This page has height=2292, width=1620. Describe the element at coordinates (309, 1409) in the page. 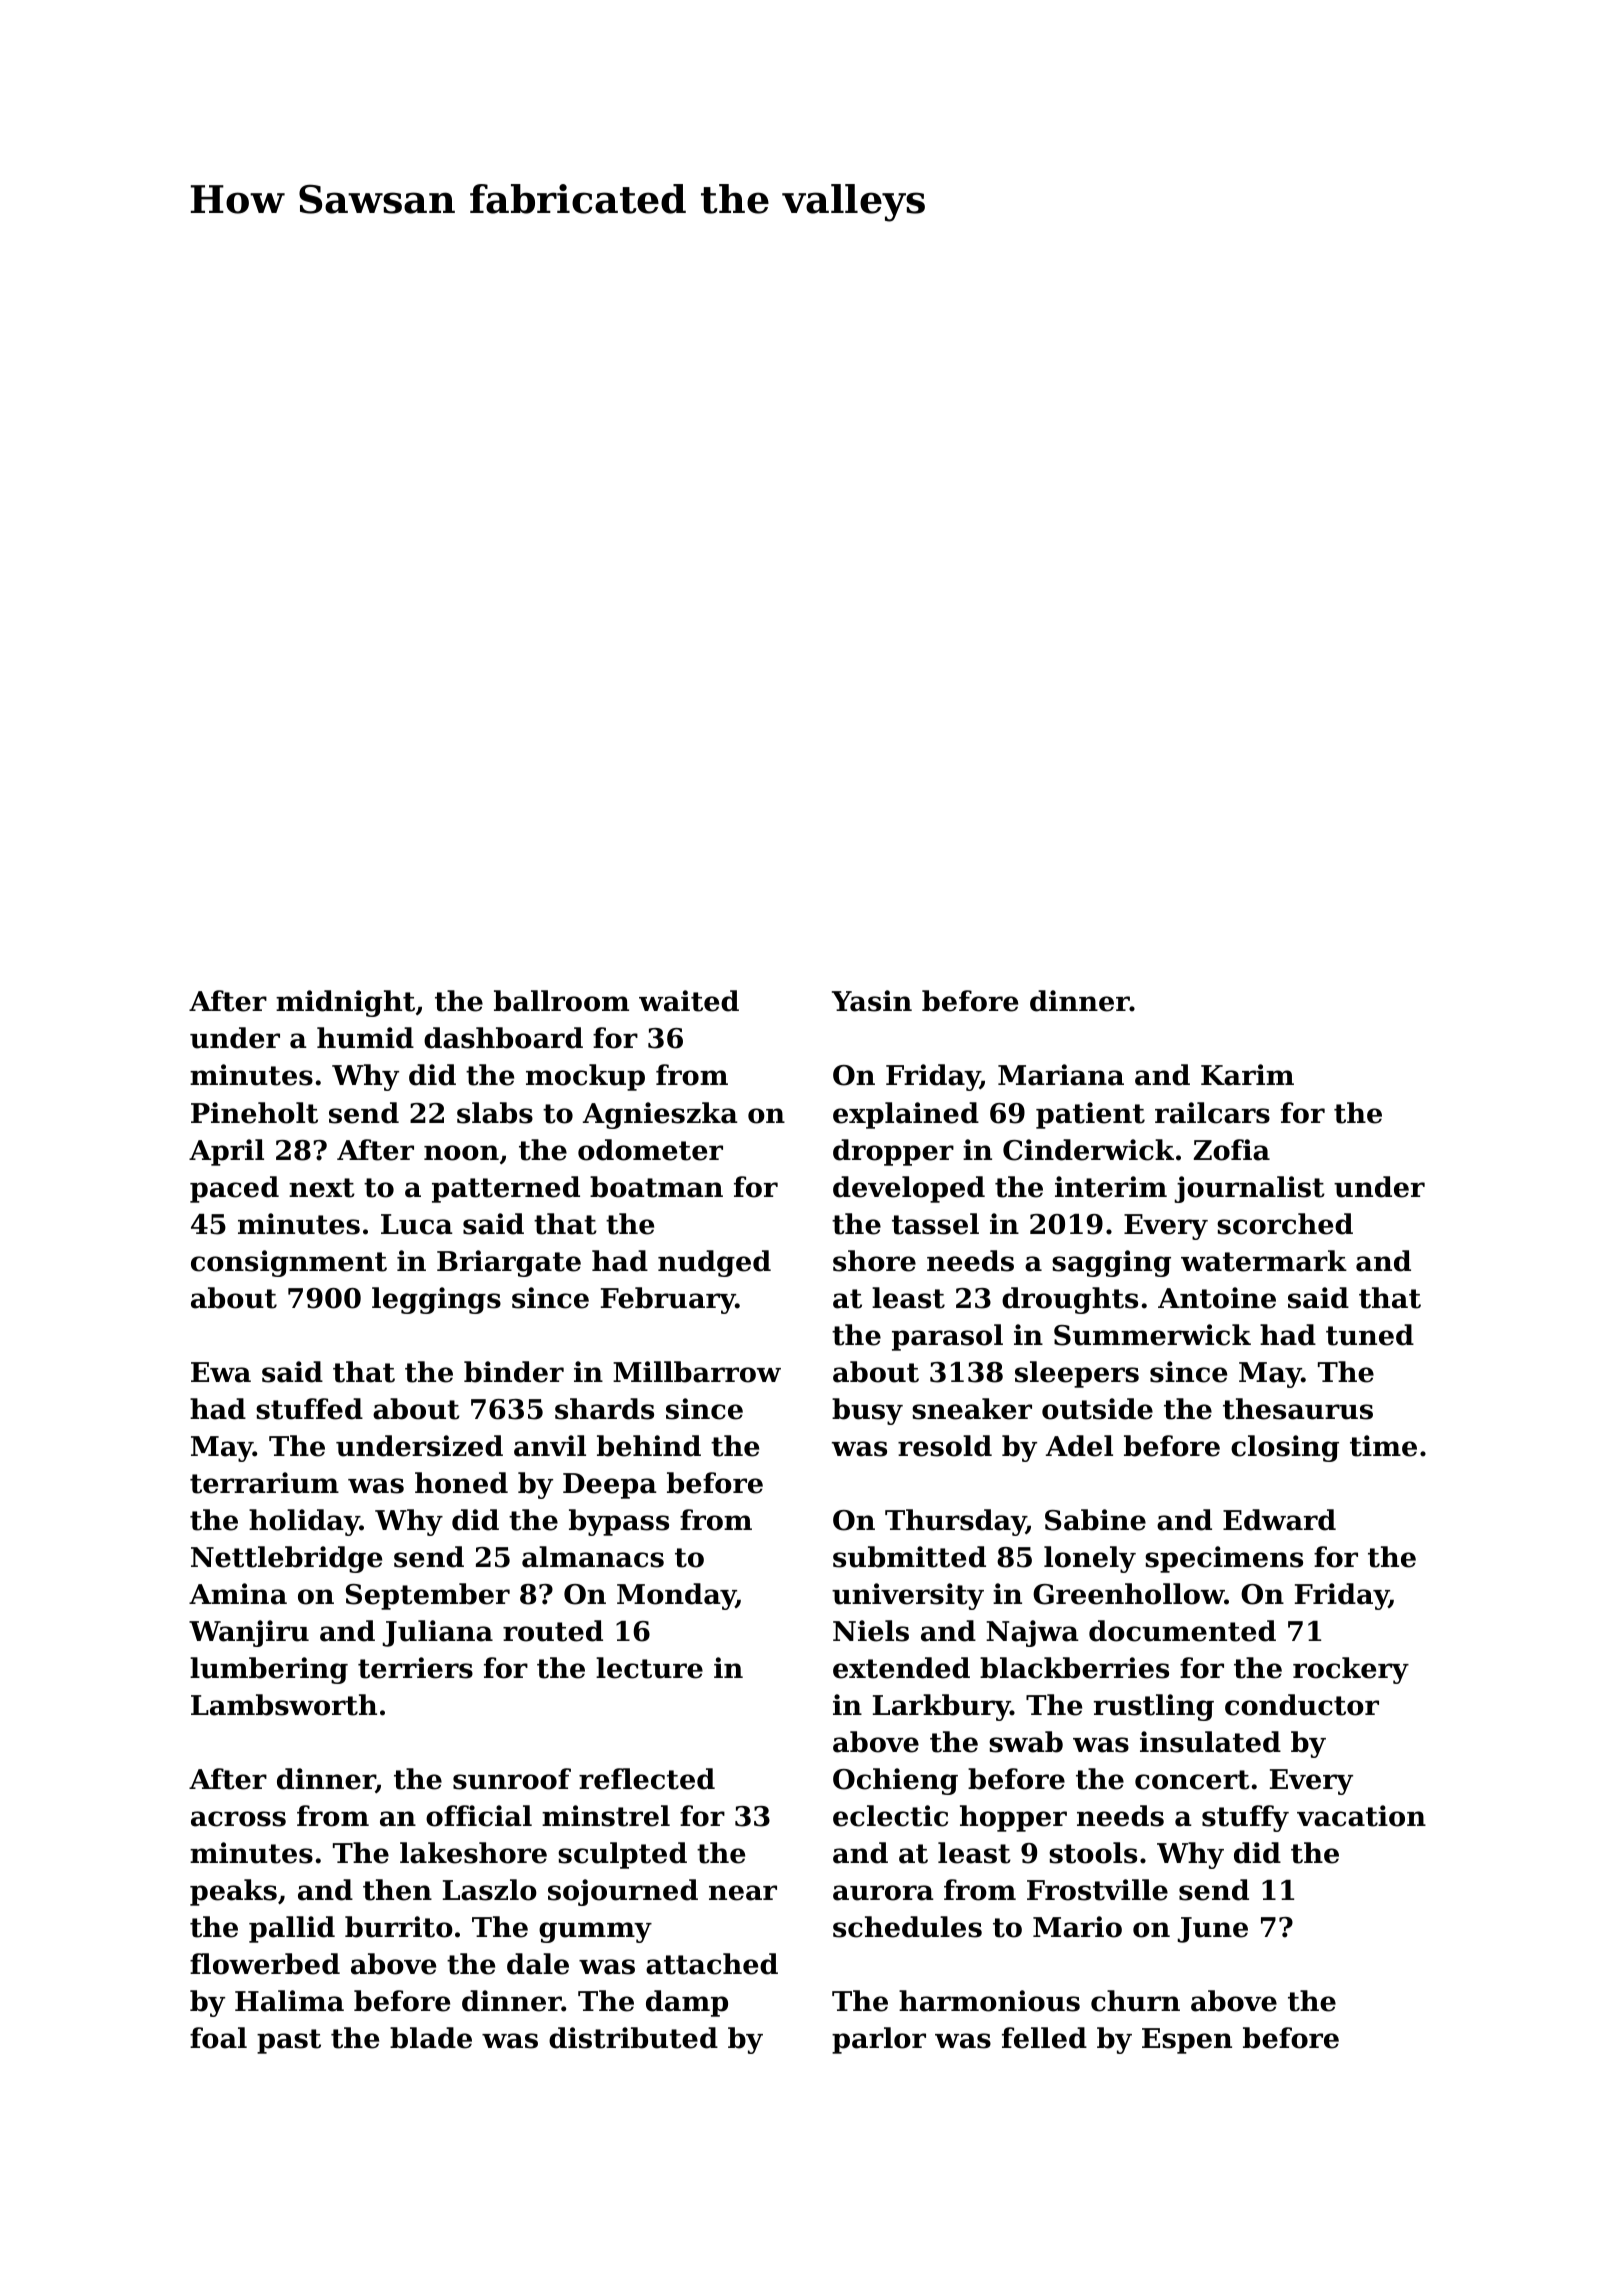

I see `stuffed` at that location.
